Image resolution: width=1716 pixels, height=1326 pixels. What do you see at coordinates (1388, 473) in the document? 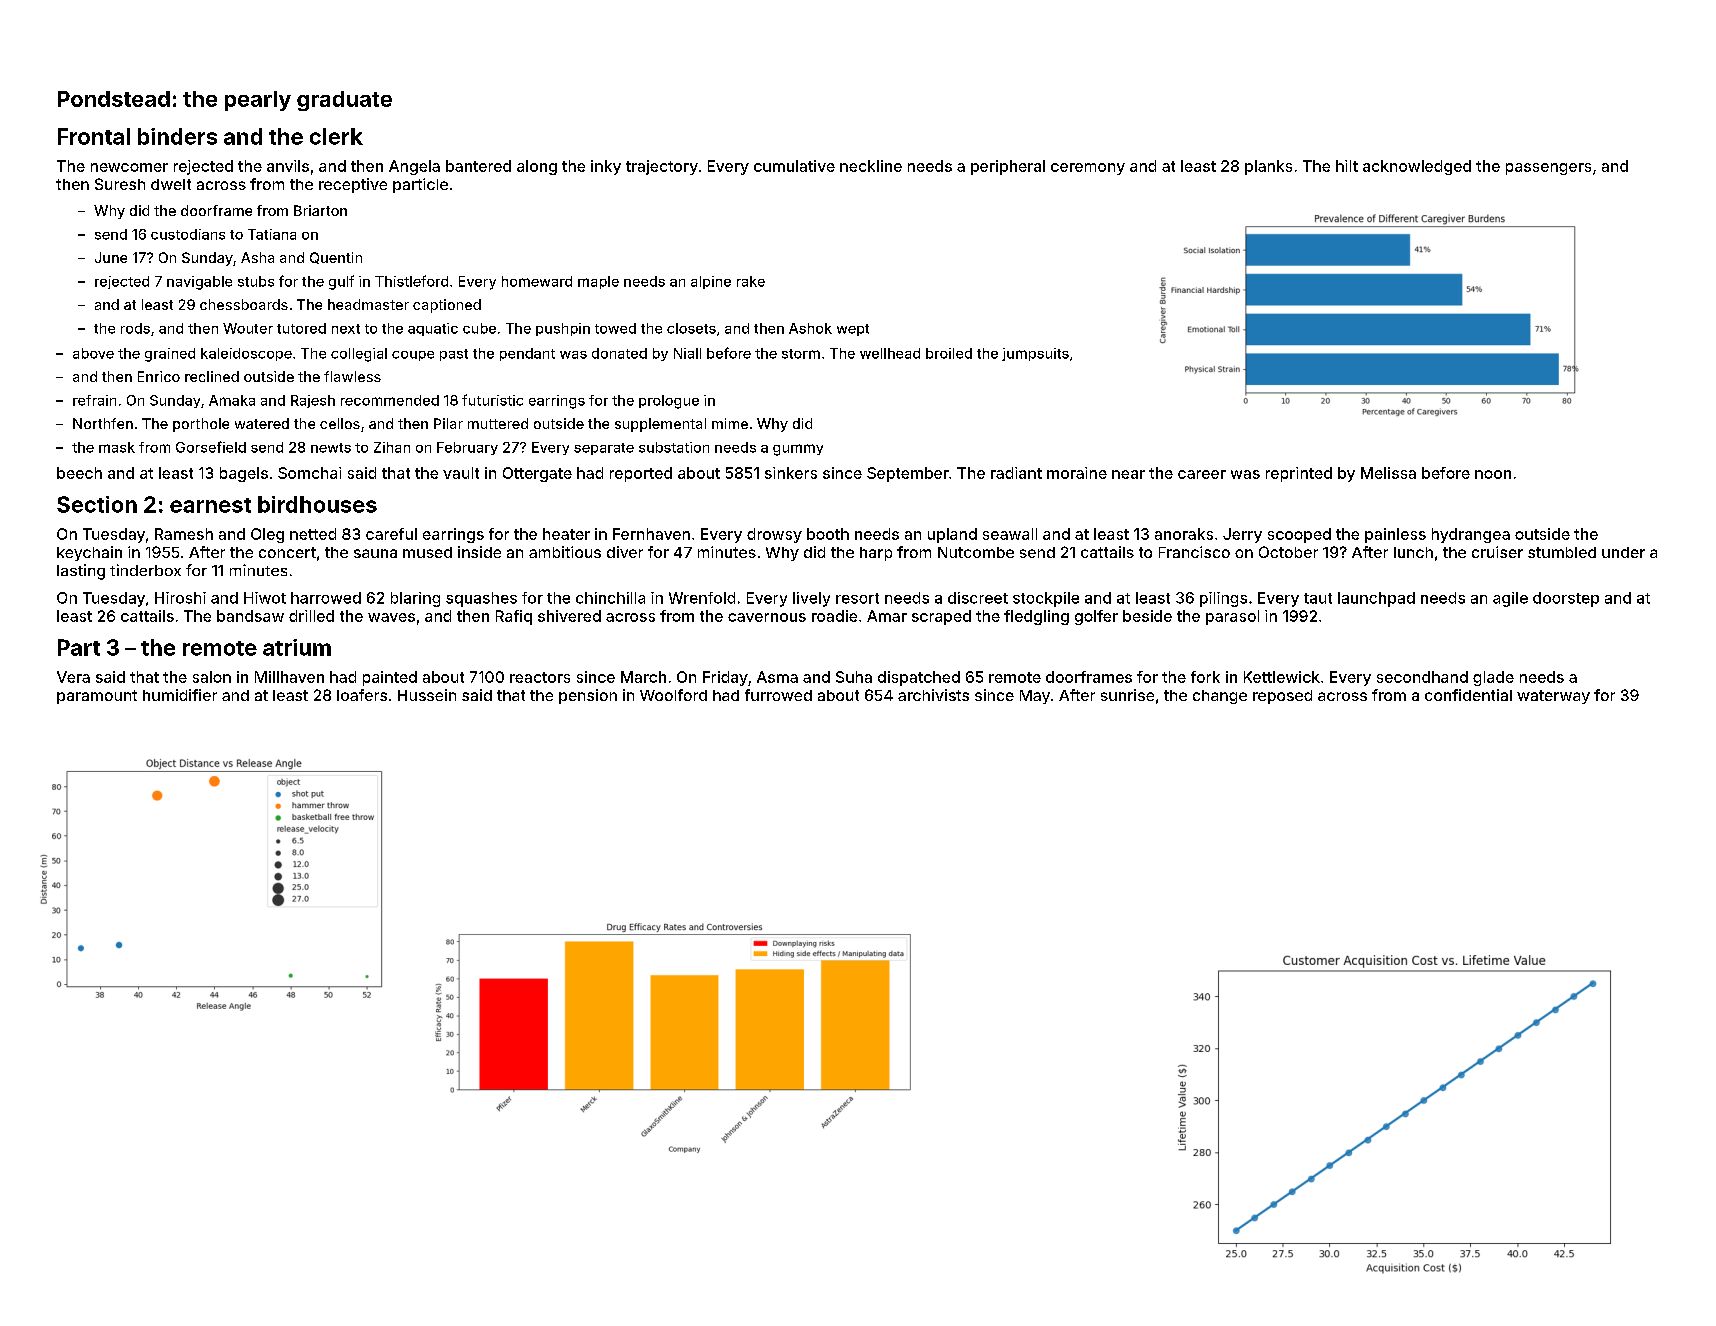
I see `Melissa` at bounding box center [1388, 473].
